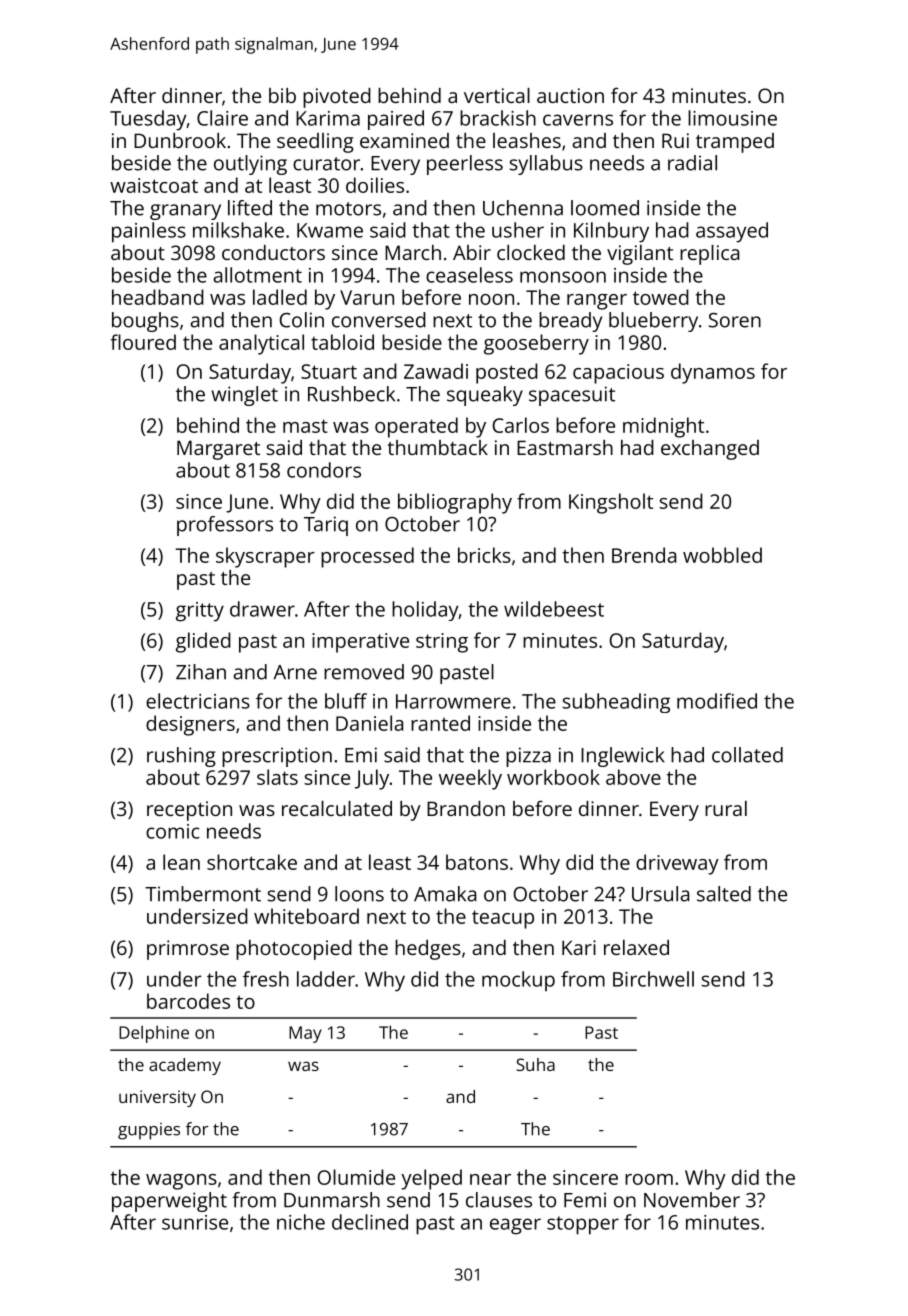  What do you see at coordinates (245, 396) in the page?
I see `winglet` at bounding box center [245, 396].
